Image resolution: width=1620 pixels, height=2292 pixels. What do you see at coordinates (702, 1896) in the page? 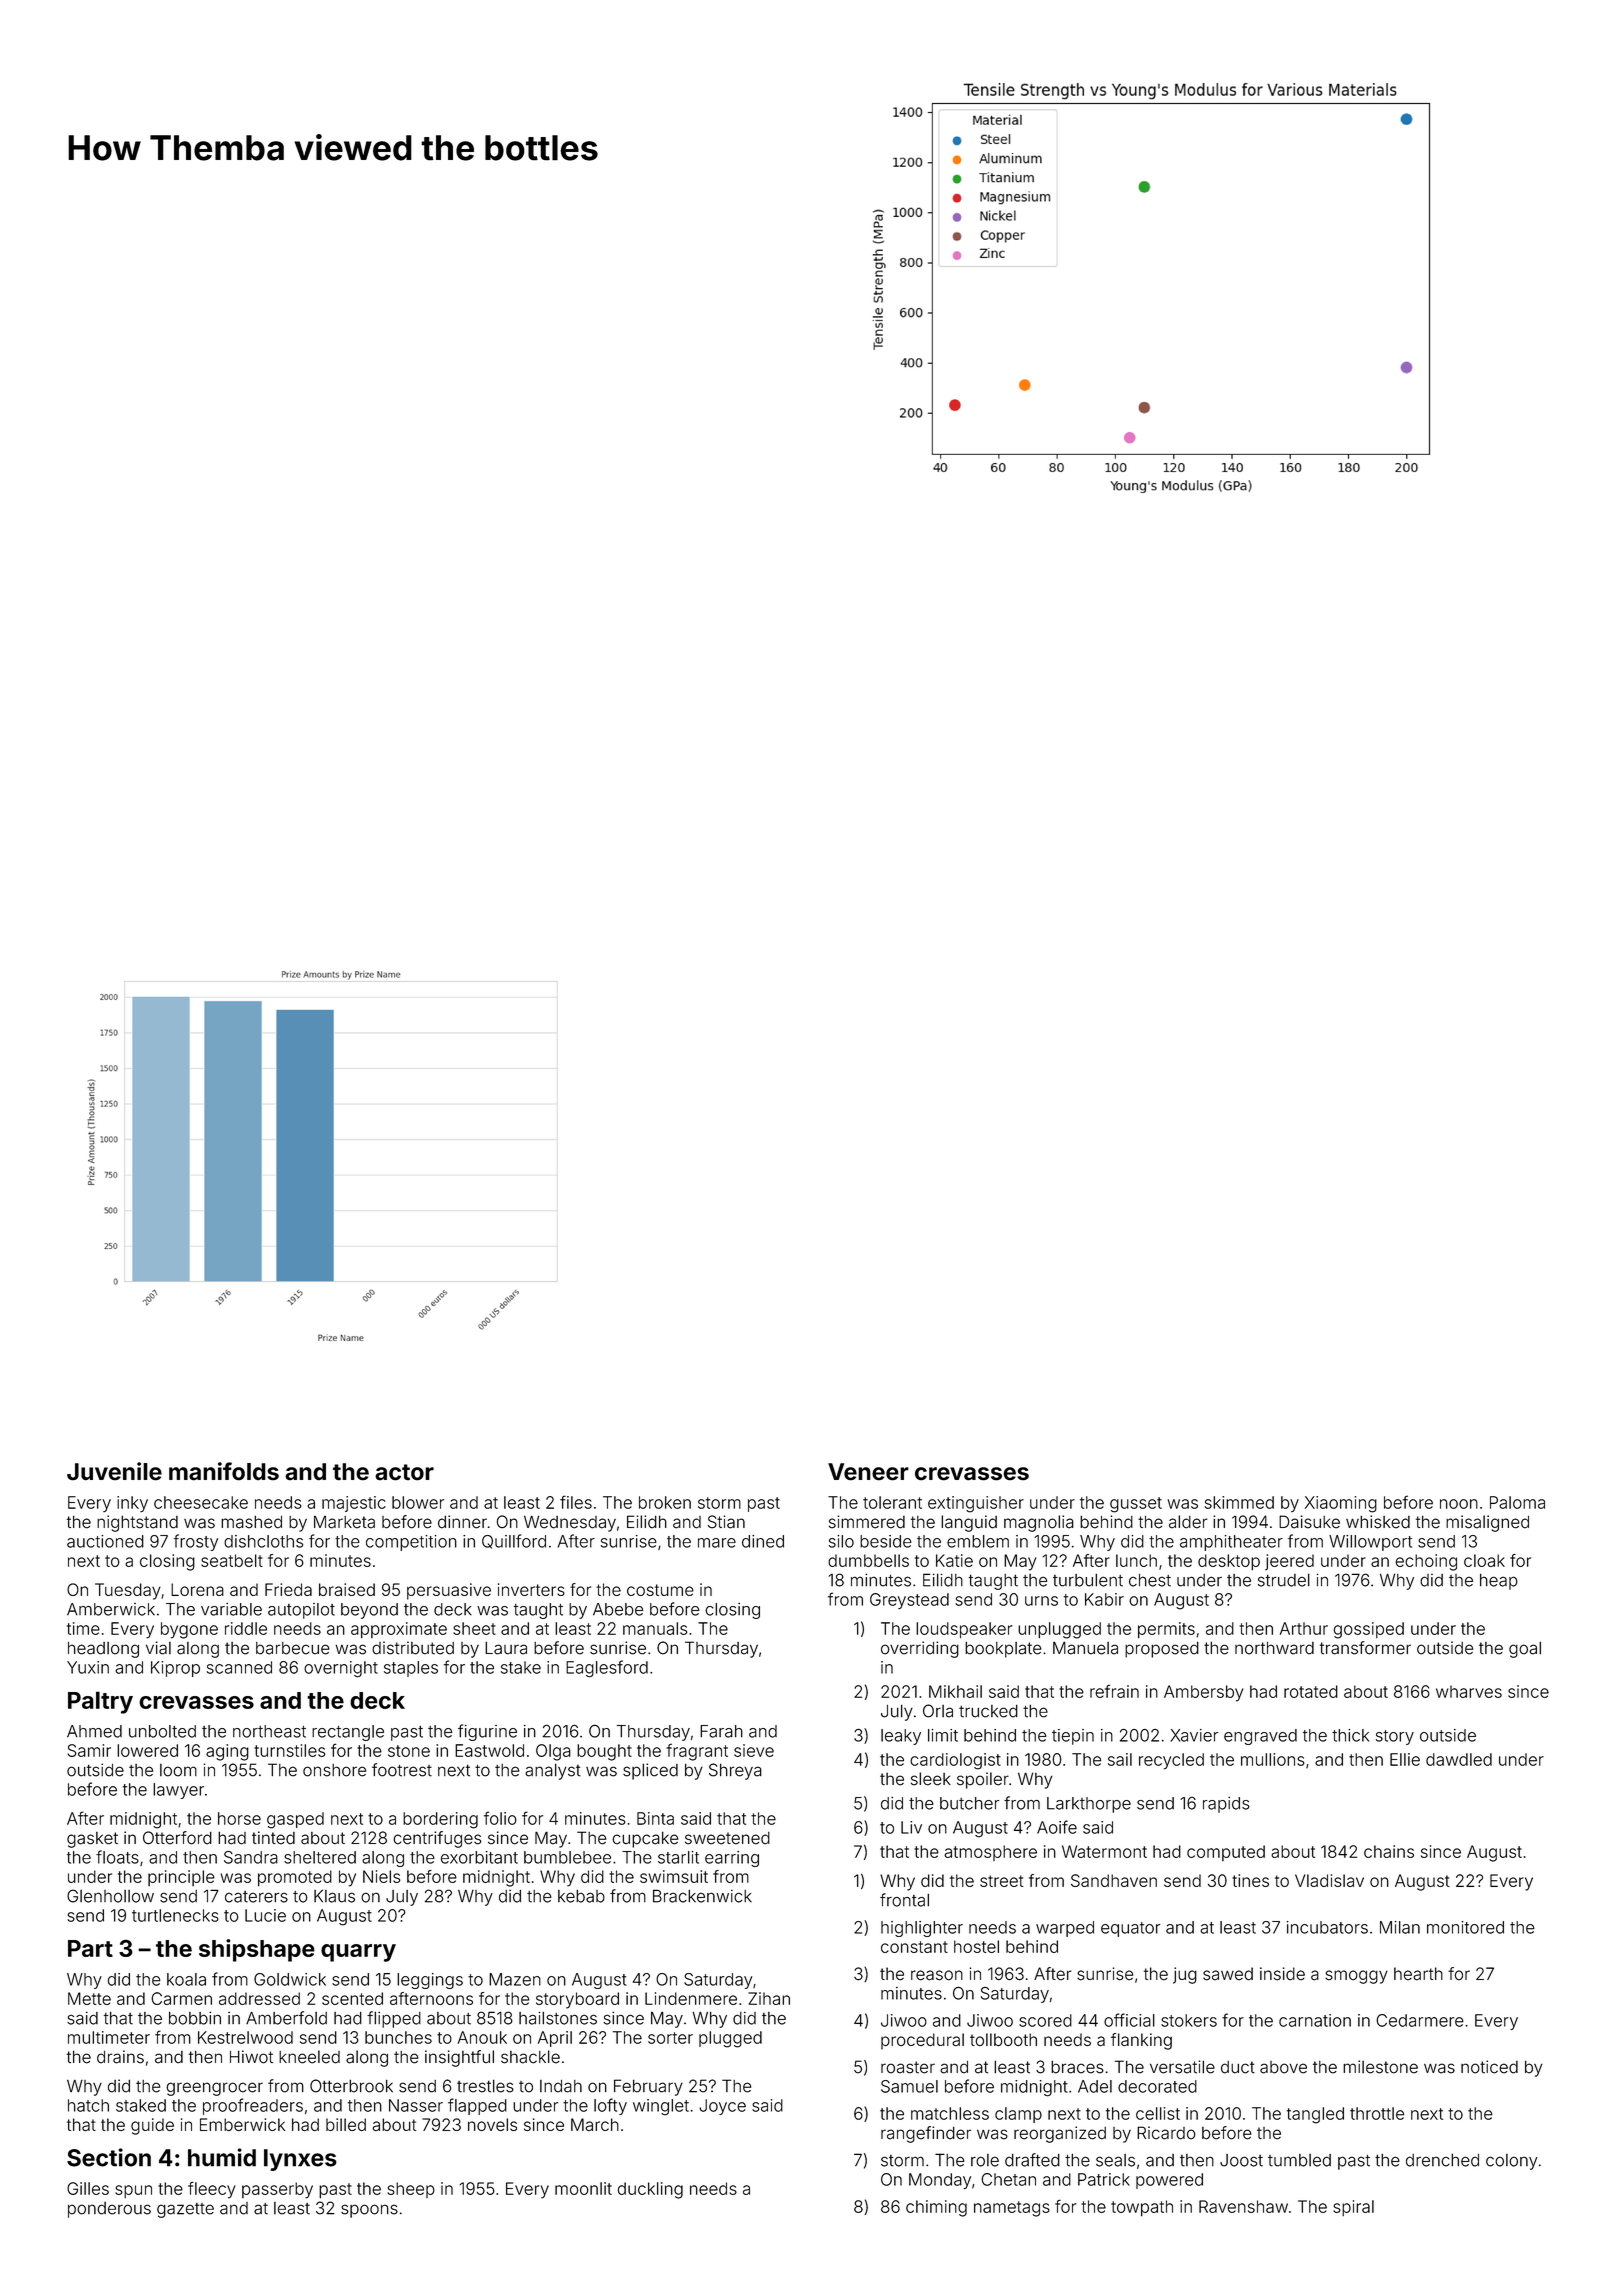
I see `Brackenwick` at bounding box center [702, 1896].
